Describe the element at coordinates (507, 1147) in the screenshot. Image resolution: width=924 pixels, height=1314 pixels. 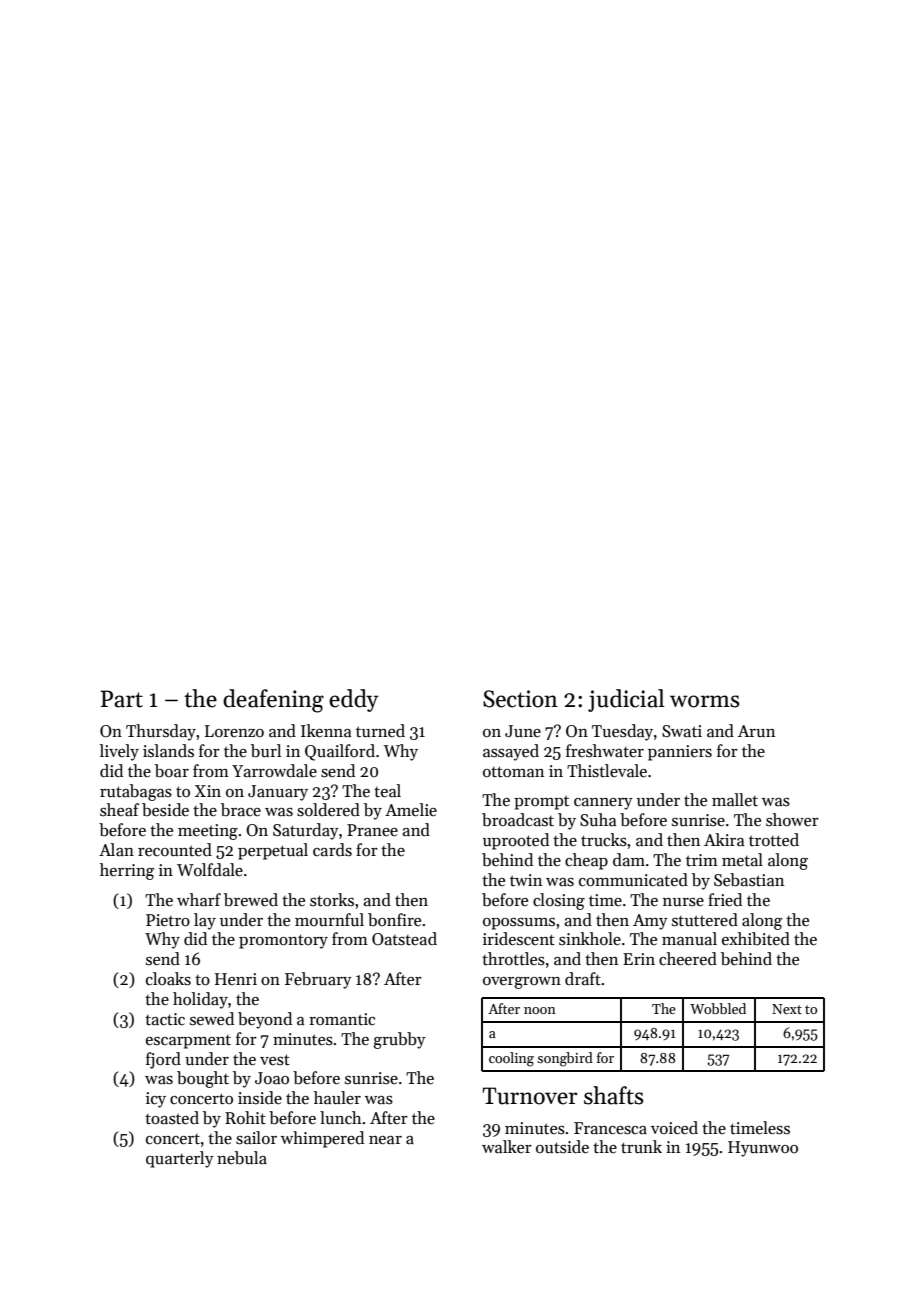
I see `walker` at that location.
